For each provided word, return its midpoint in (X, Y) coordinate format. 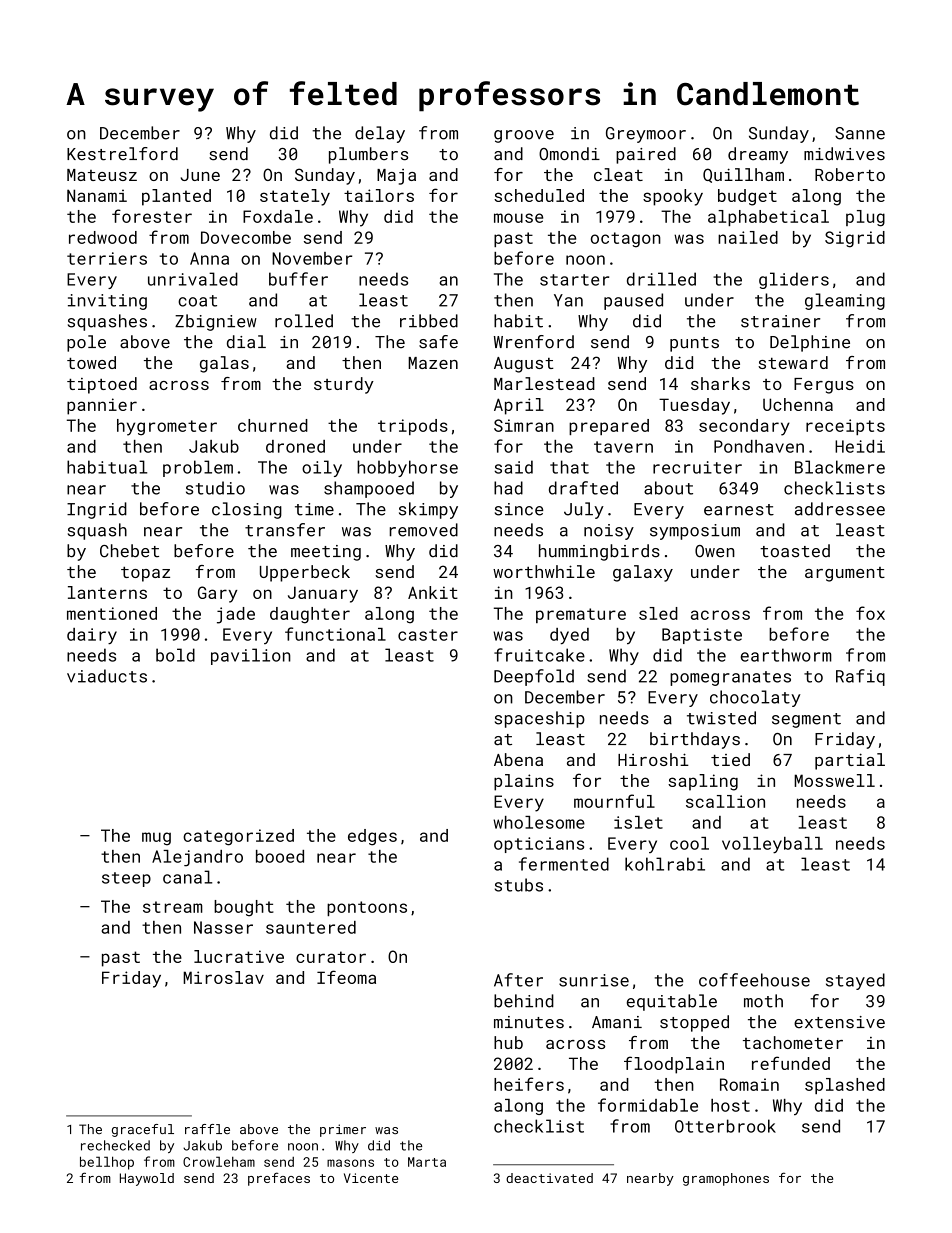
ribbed (429, 321)
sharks (720, 383)
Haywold (147, 1179)
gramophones (726, 1179)
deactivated (549, 1178)
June (200, 175)
